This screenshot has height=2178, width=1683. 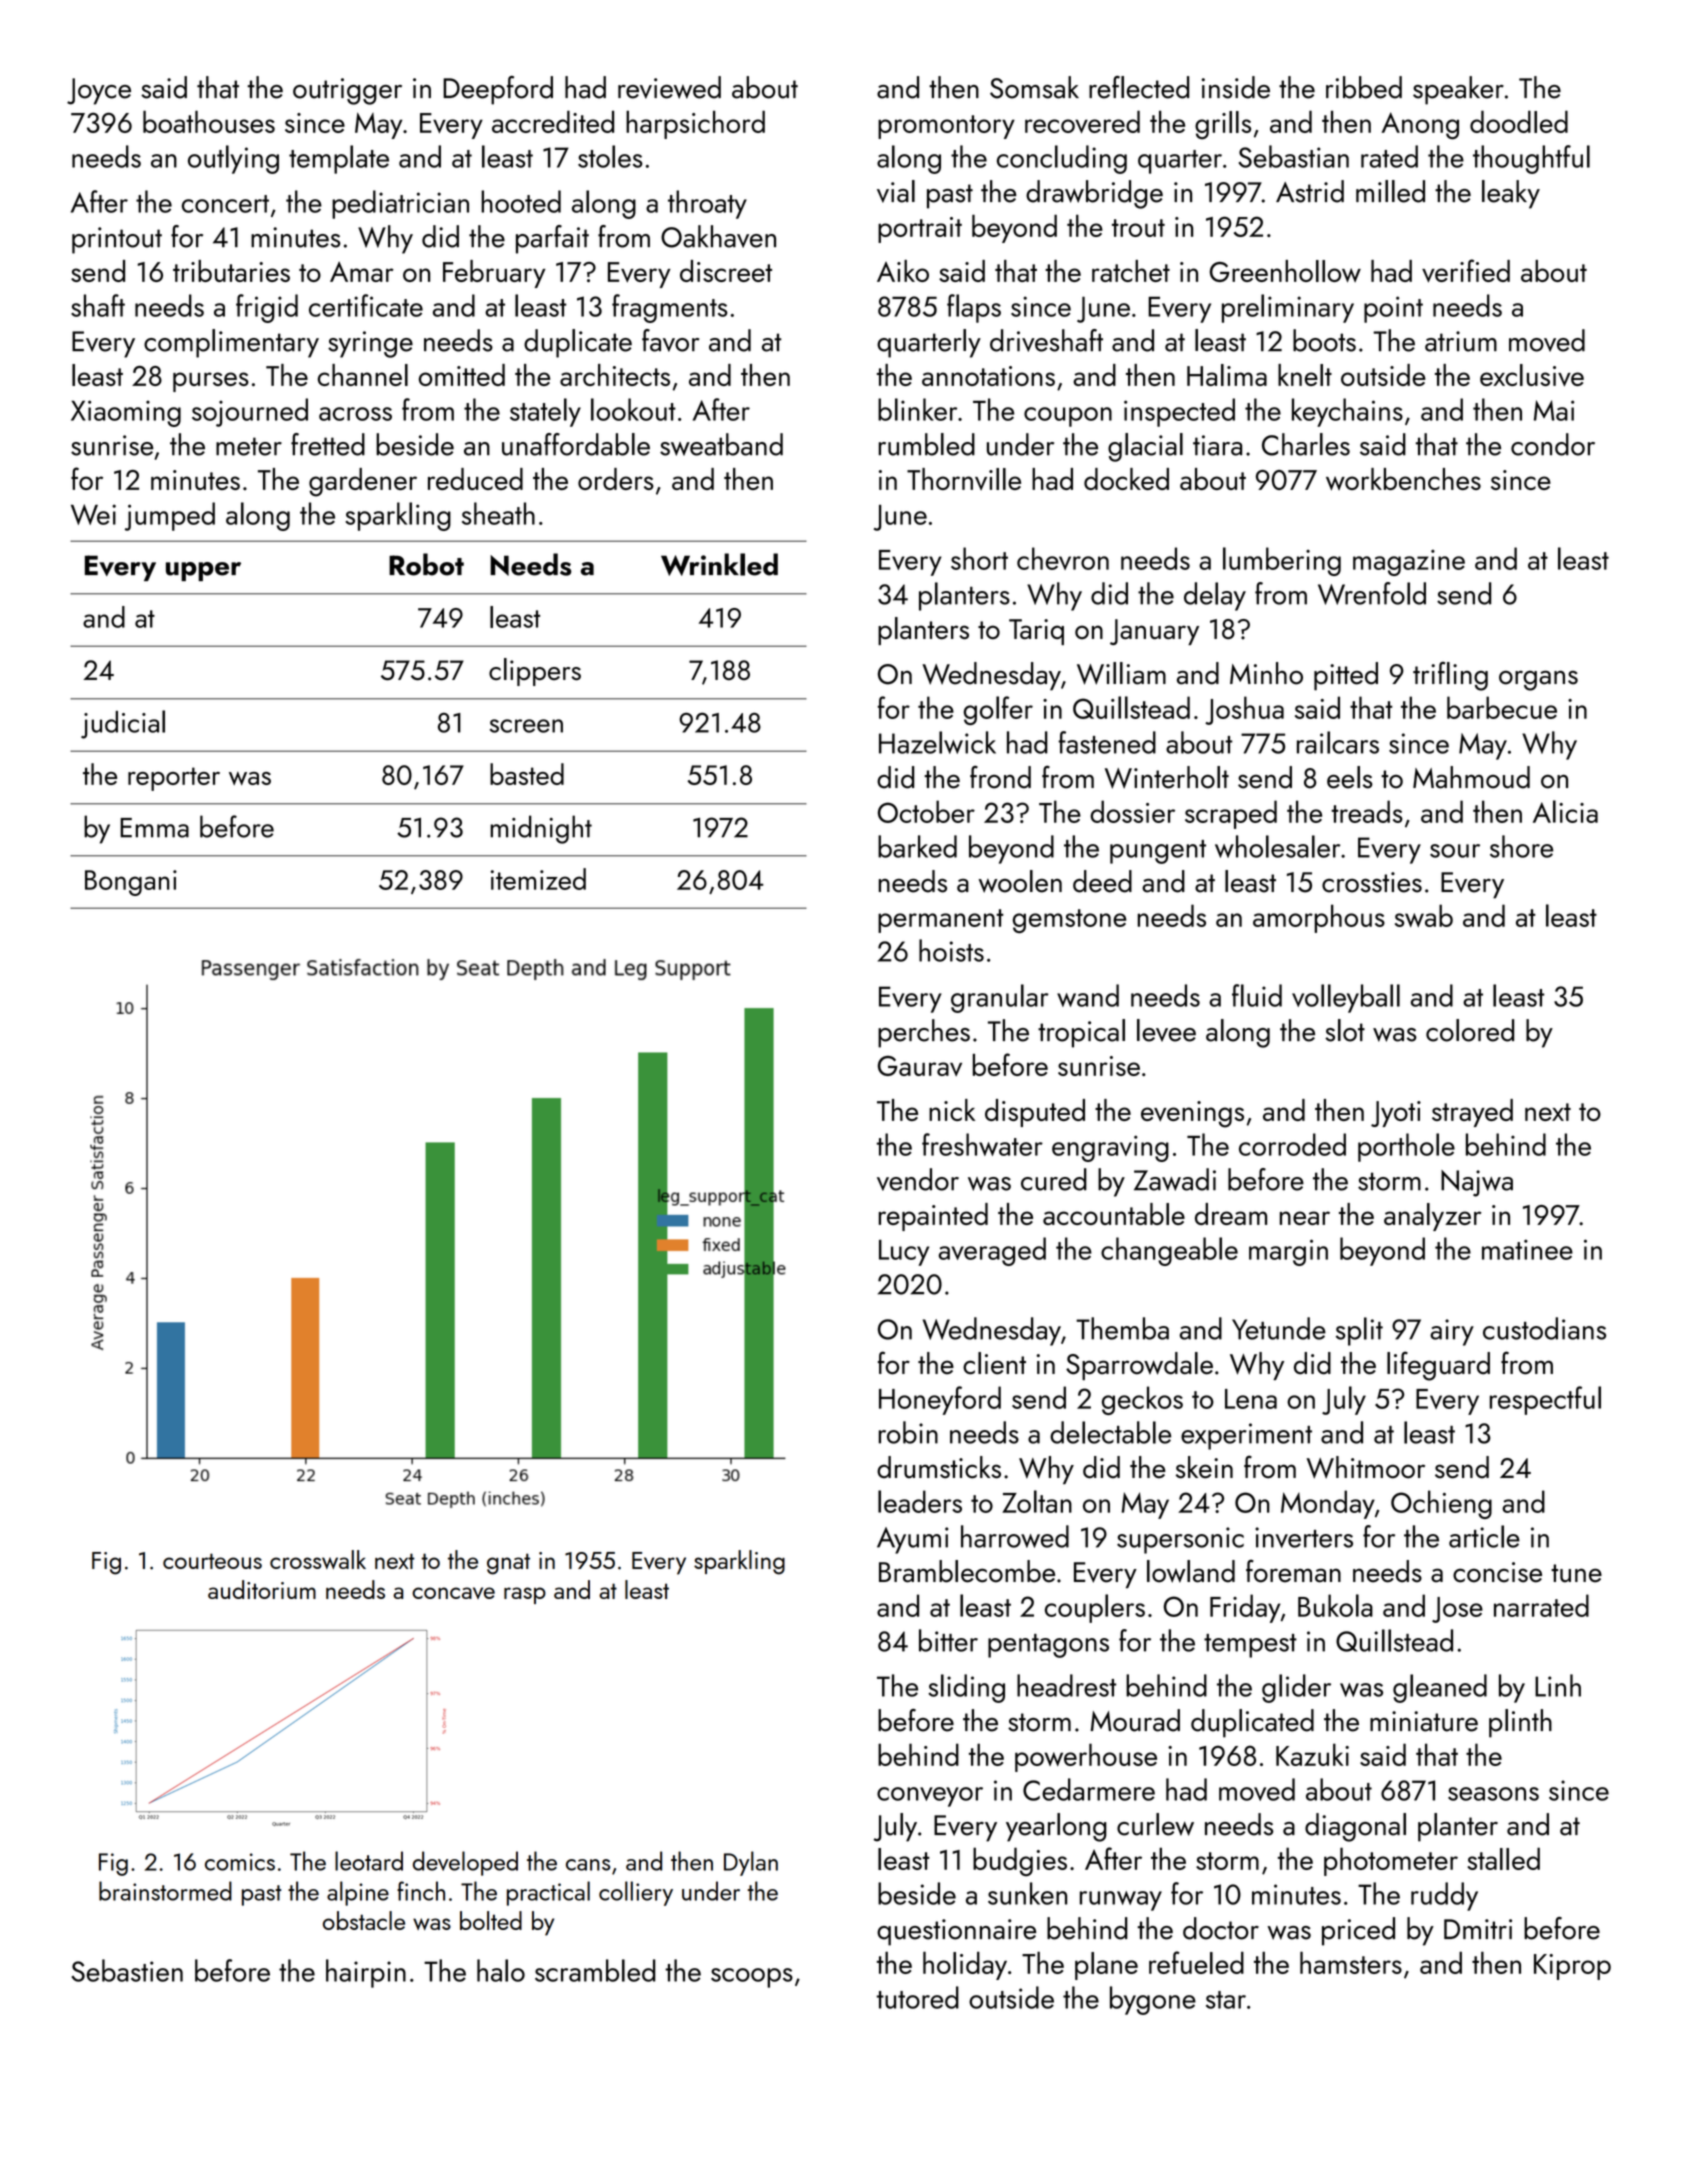 I want to click on Wrinkled, so click(x=719, y=564).
